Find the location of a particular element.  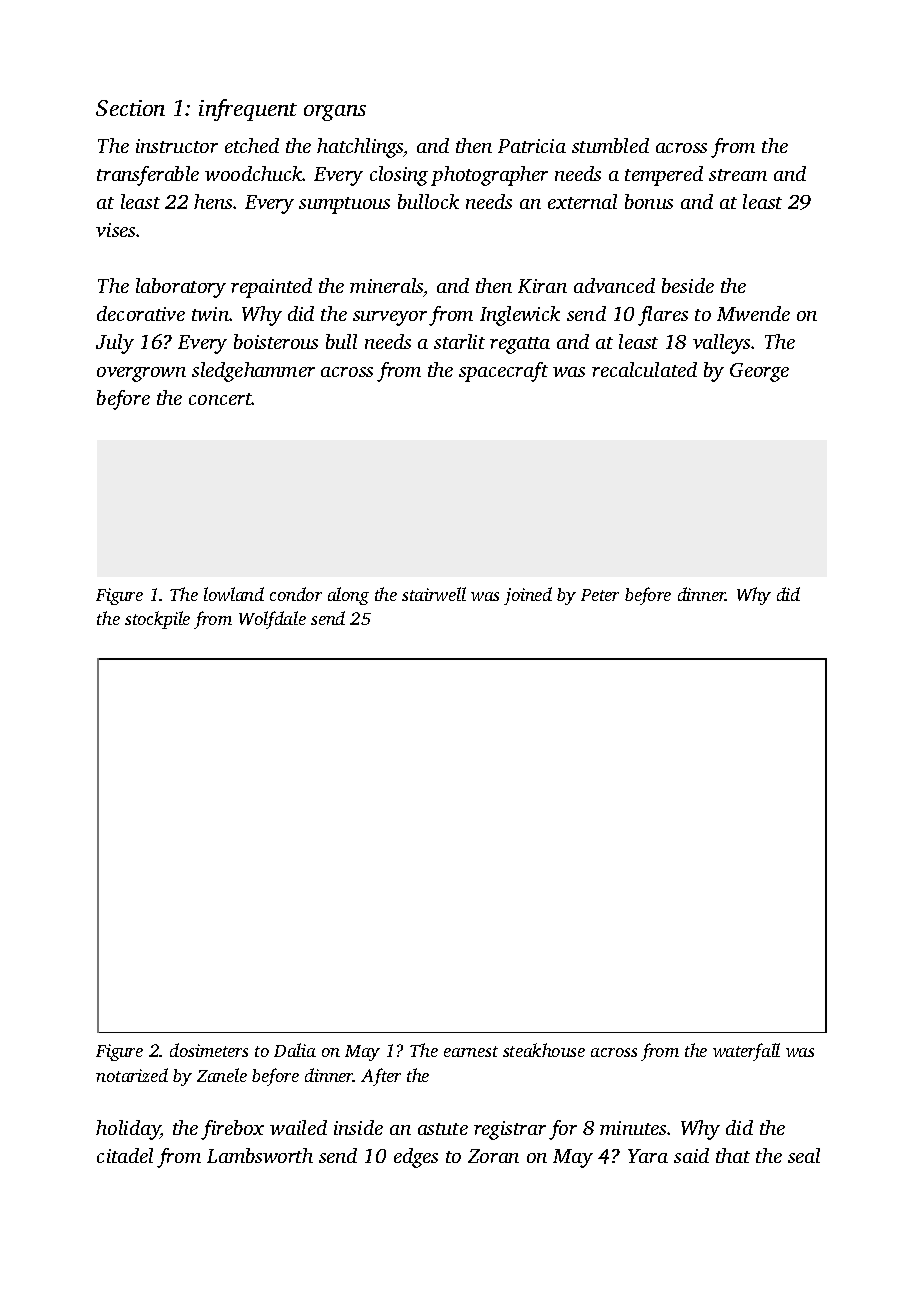

stairwell is located at coordinates (434, 594).
